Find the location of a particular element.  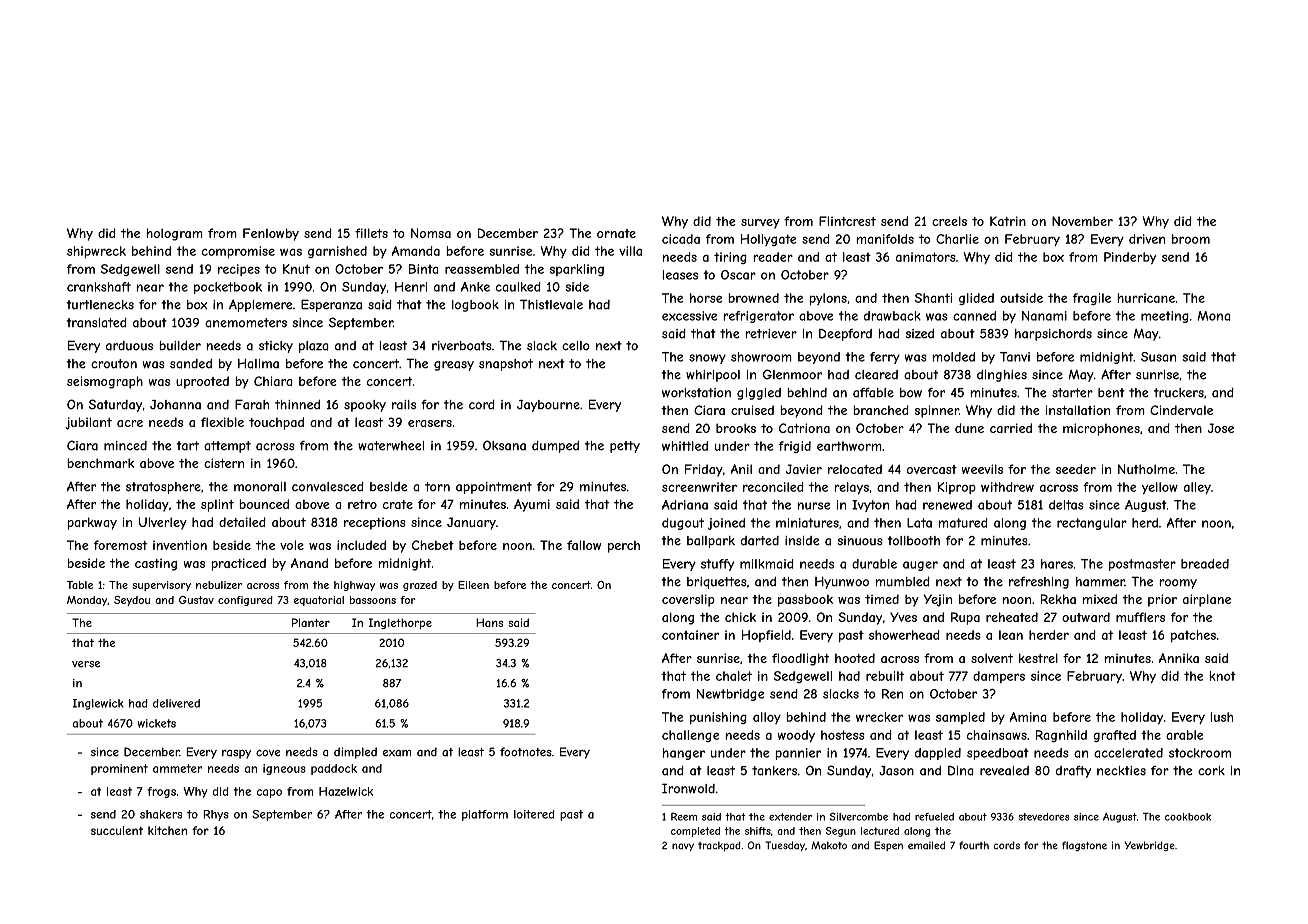

Halima is located at coordinates (258, 363).
